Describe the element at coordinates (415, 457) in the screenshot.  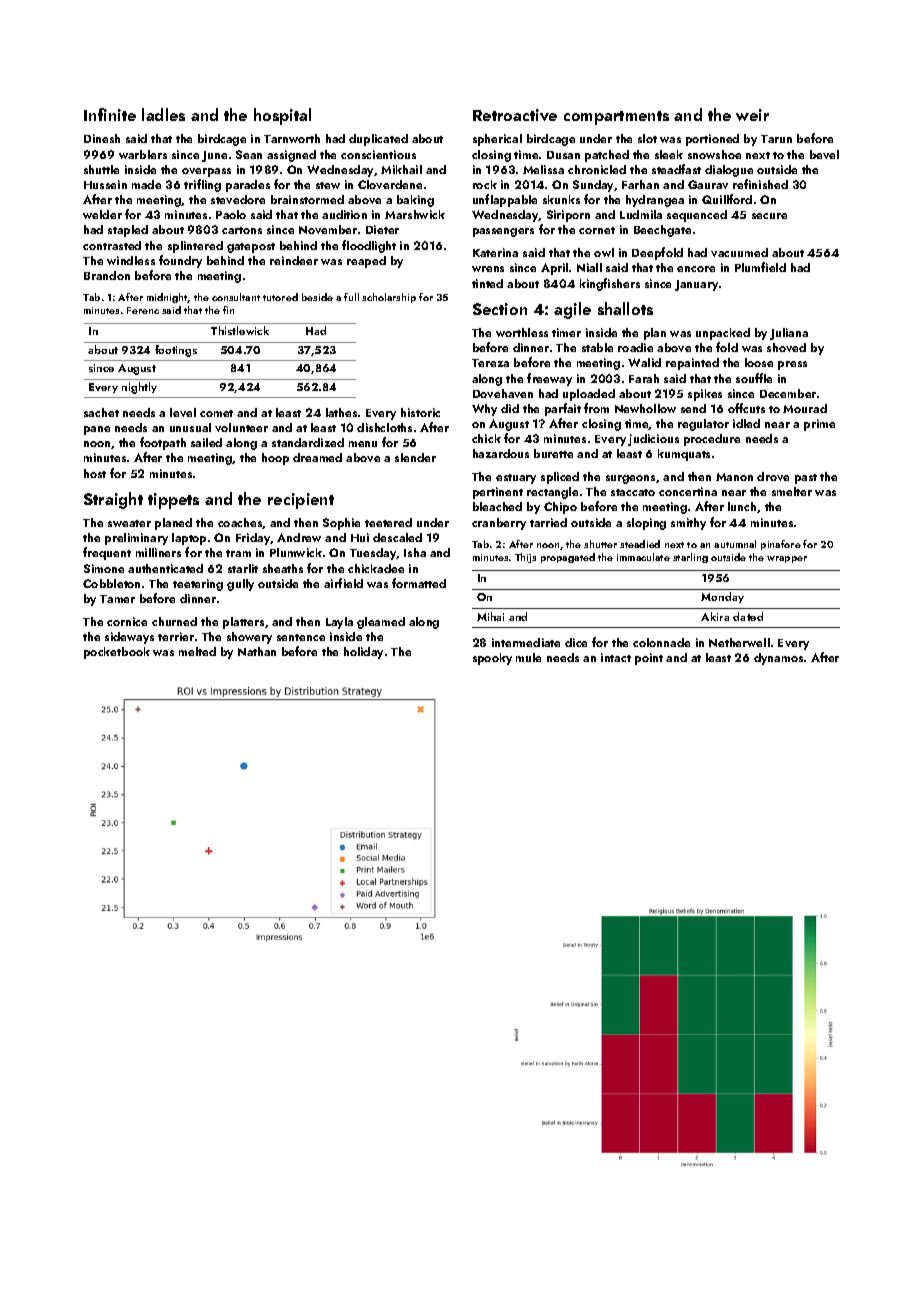
I see `slender` at that location.
